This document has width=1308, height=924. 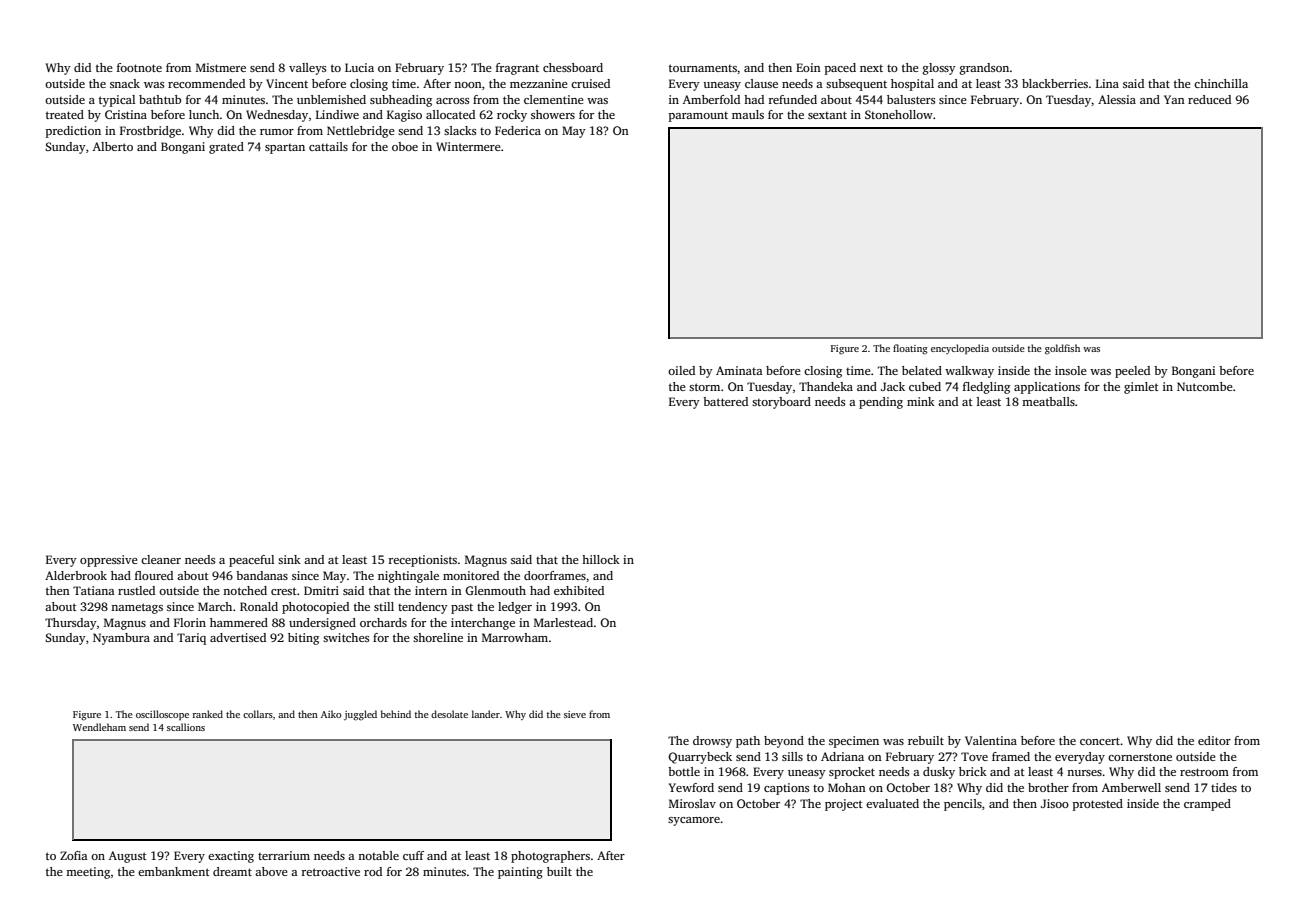 What do you see at coordinates (468, 146) in the document?
I see `Wintermere` at bounding box center [468, 146].
